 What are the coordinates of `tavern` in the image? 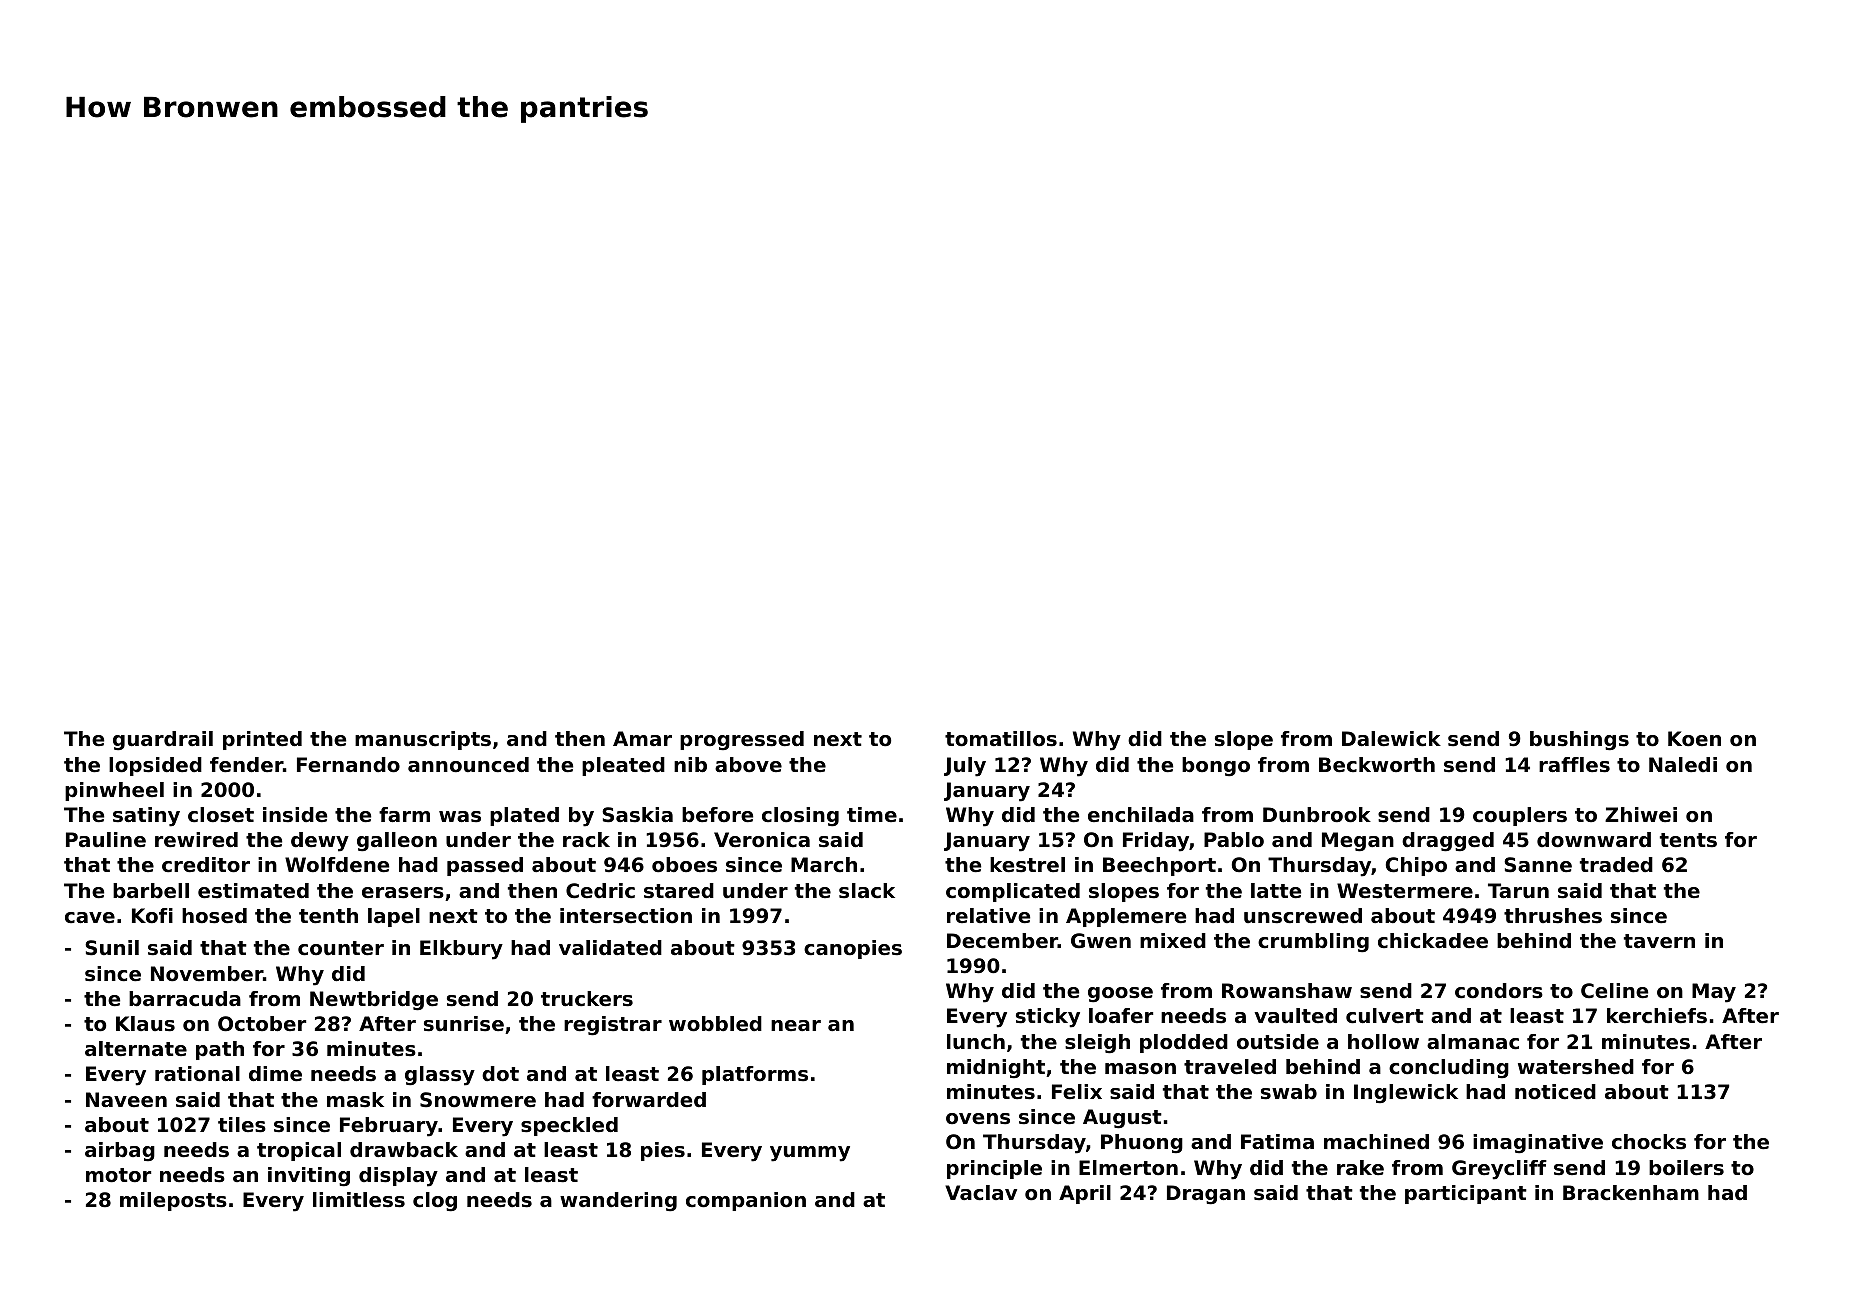 It's located at (1659, 941).
